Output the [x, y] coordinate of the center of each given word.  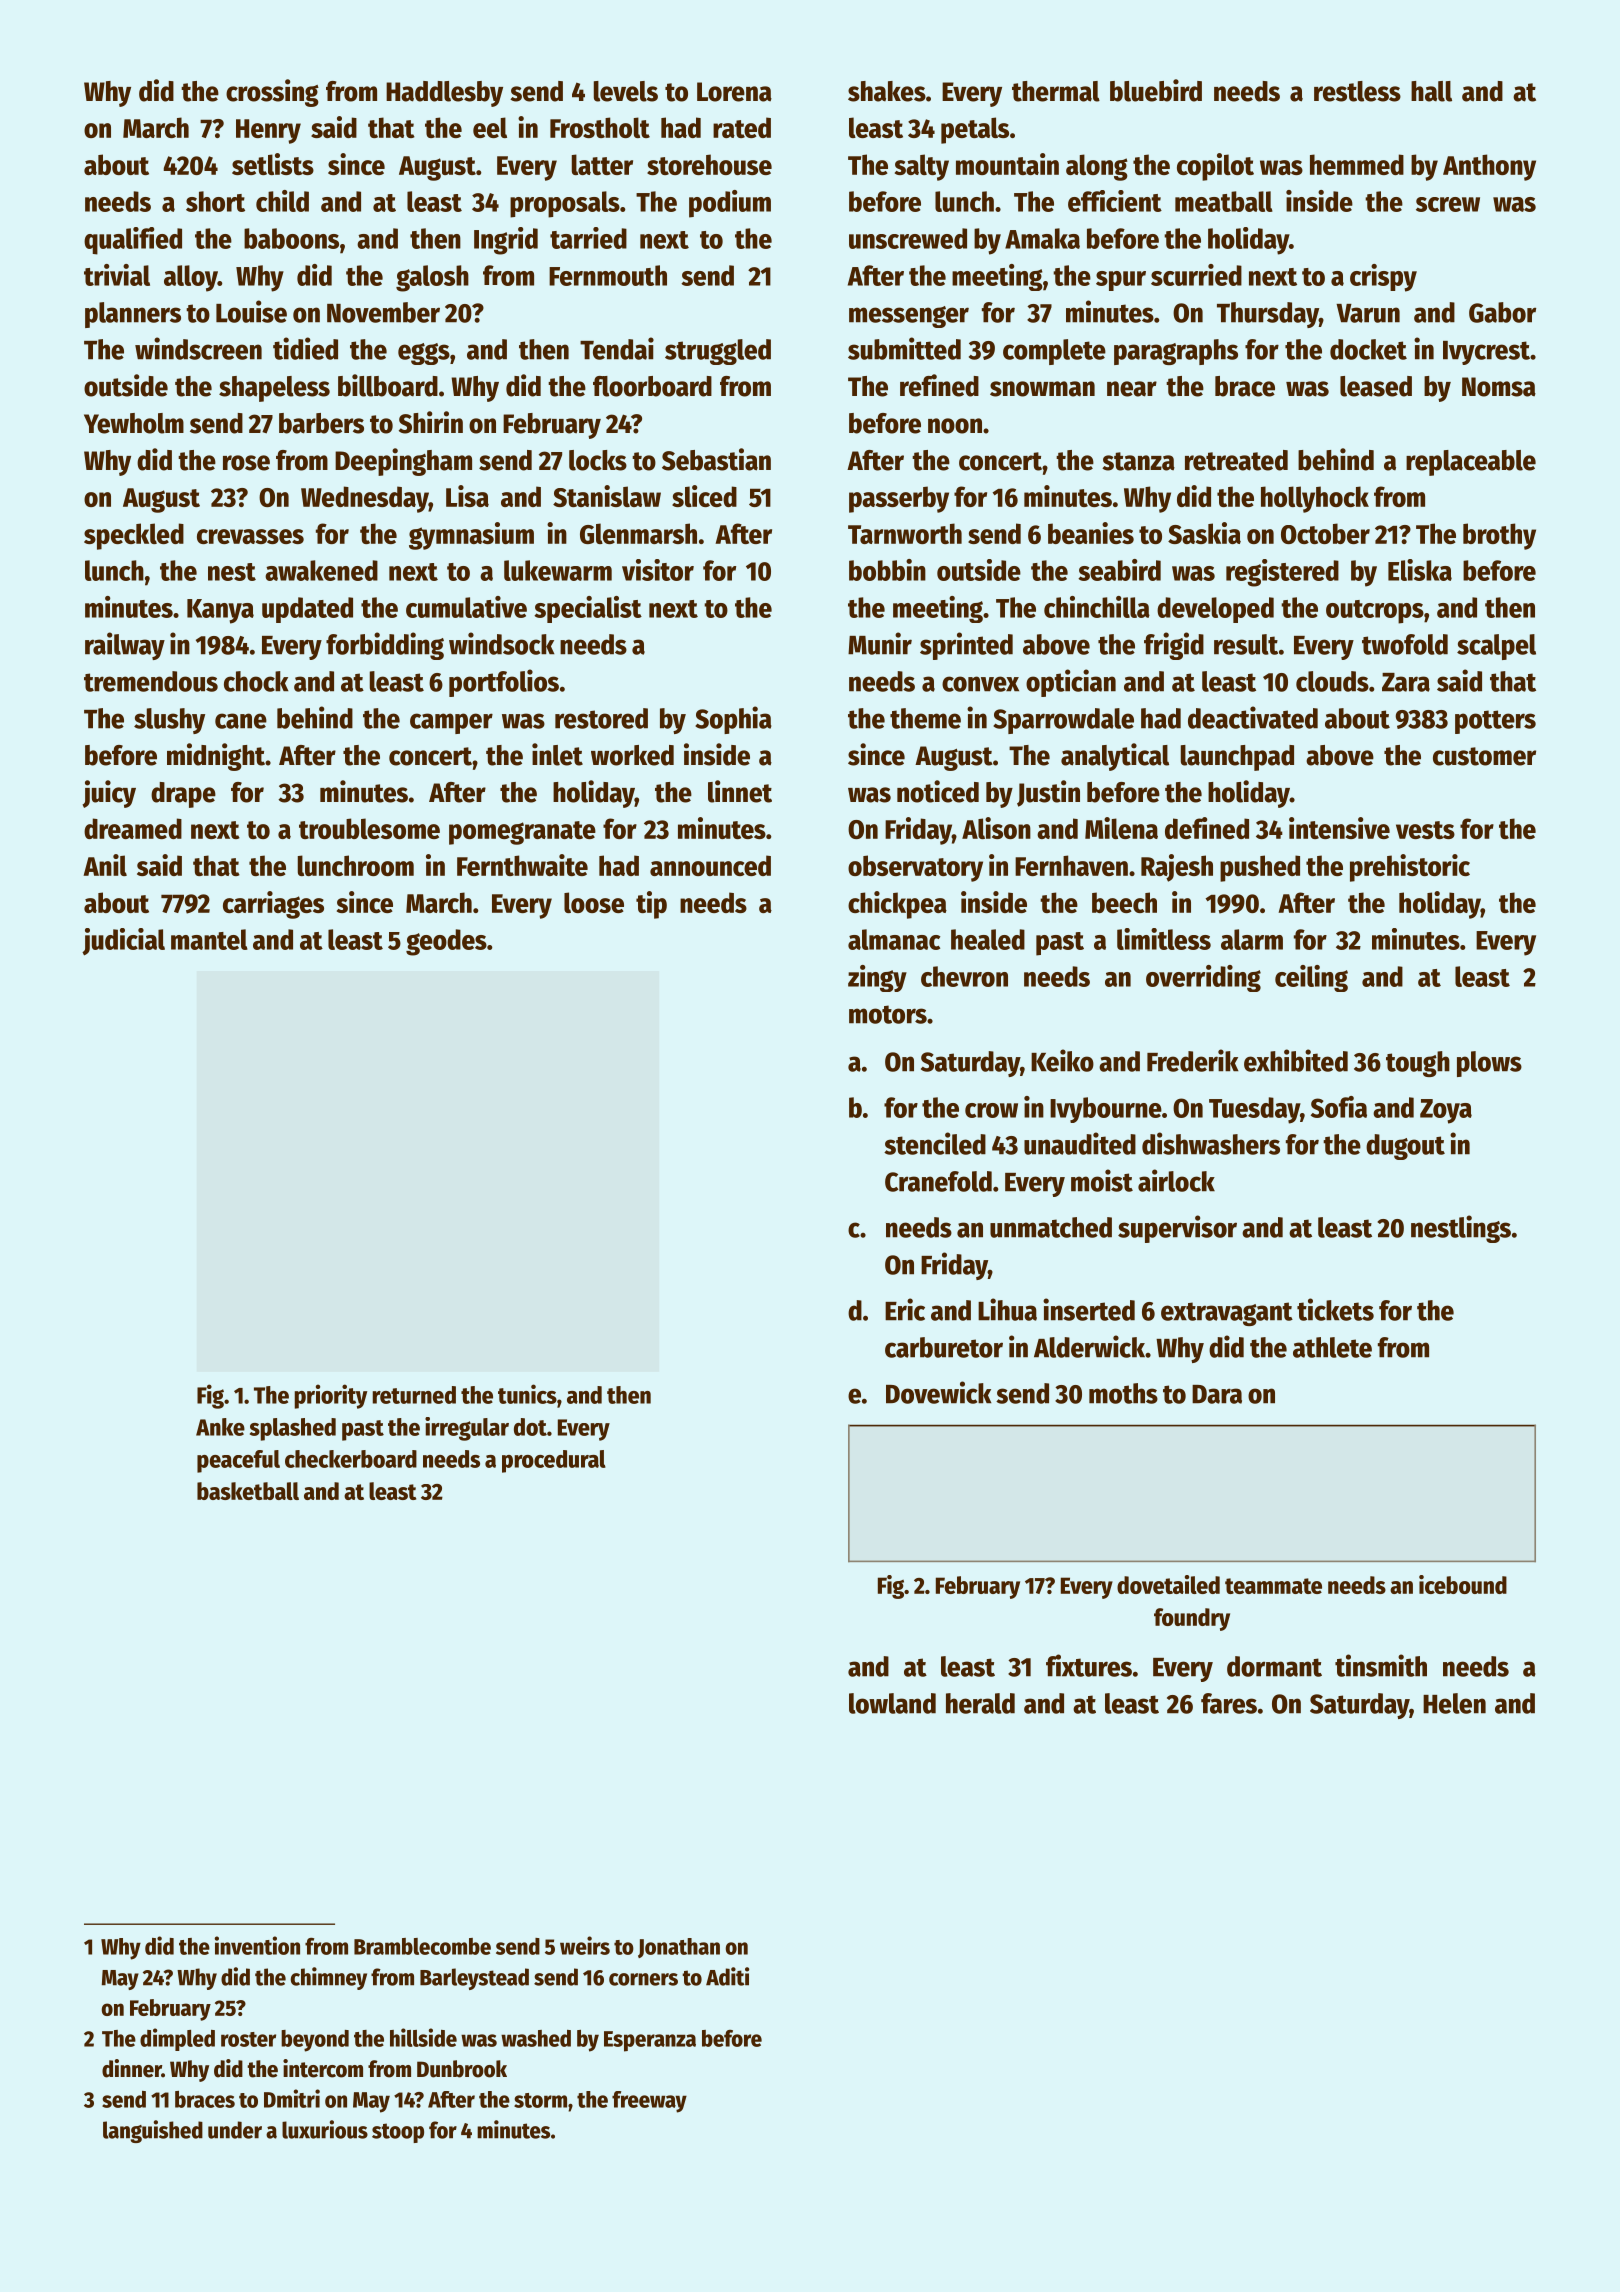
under [235, 2130]
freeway [649, 2102]
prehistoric [1410, 868]
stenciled [935, 1143]
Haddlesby [444, 94]
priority [330, 1396]
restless [1357, 91]
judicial [123, 942]
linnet [740, 791]
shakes [887, 91]
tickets [1335, 1309]
